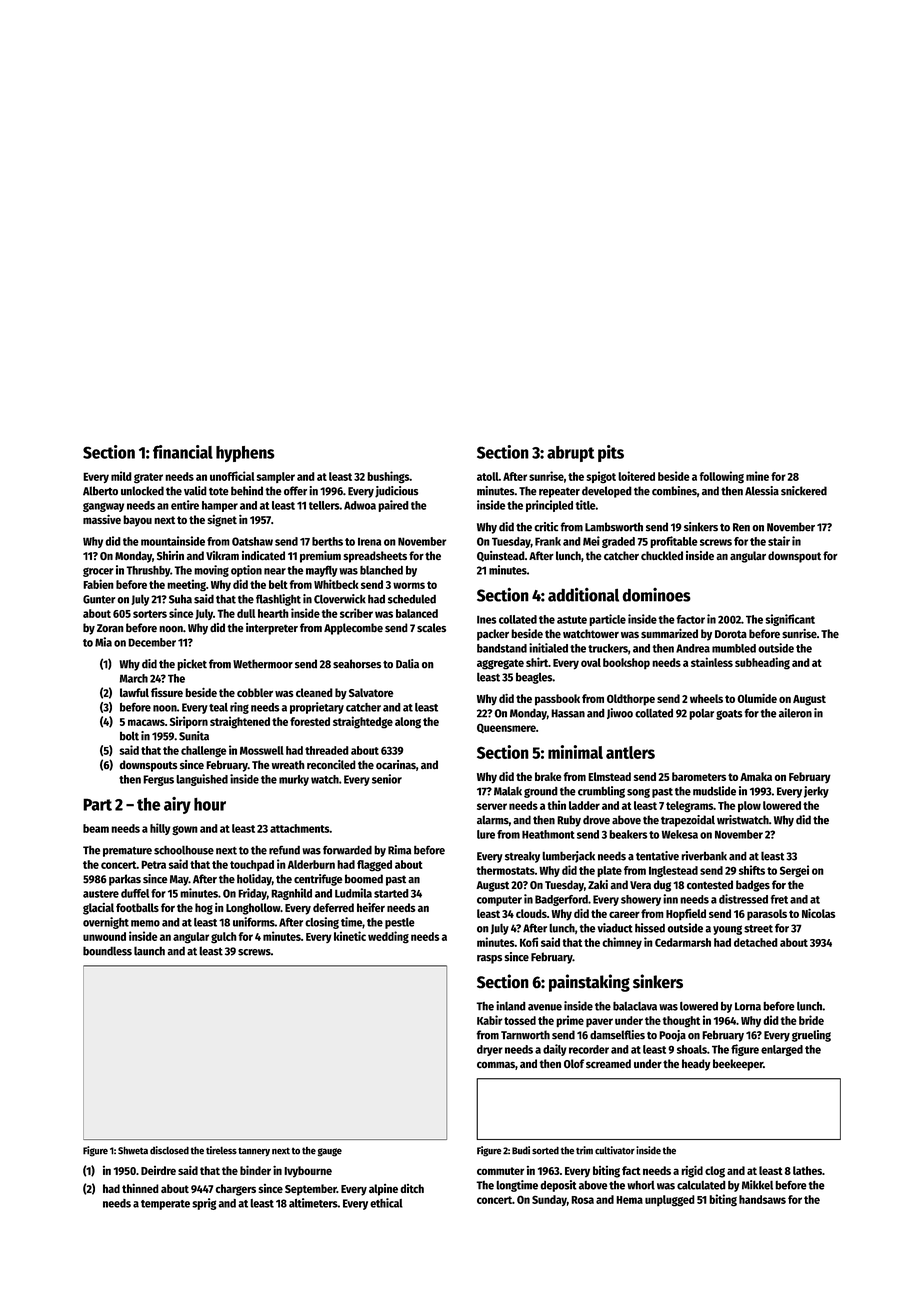  Describe the element at coordinates (617, 1035) in the screenshot. I see `damselflies` at that location.
